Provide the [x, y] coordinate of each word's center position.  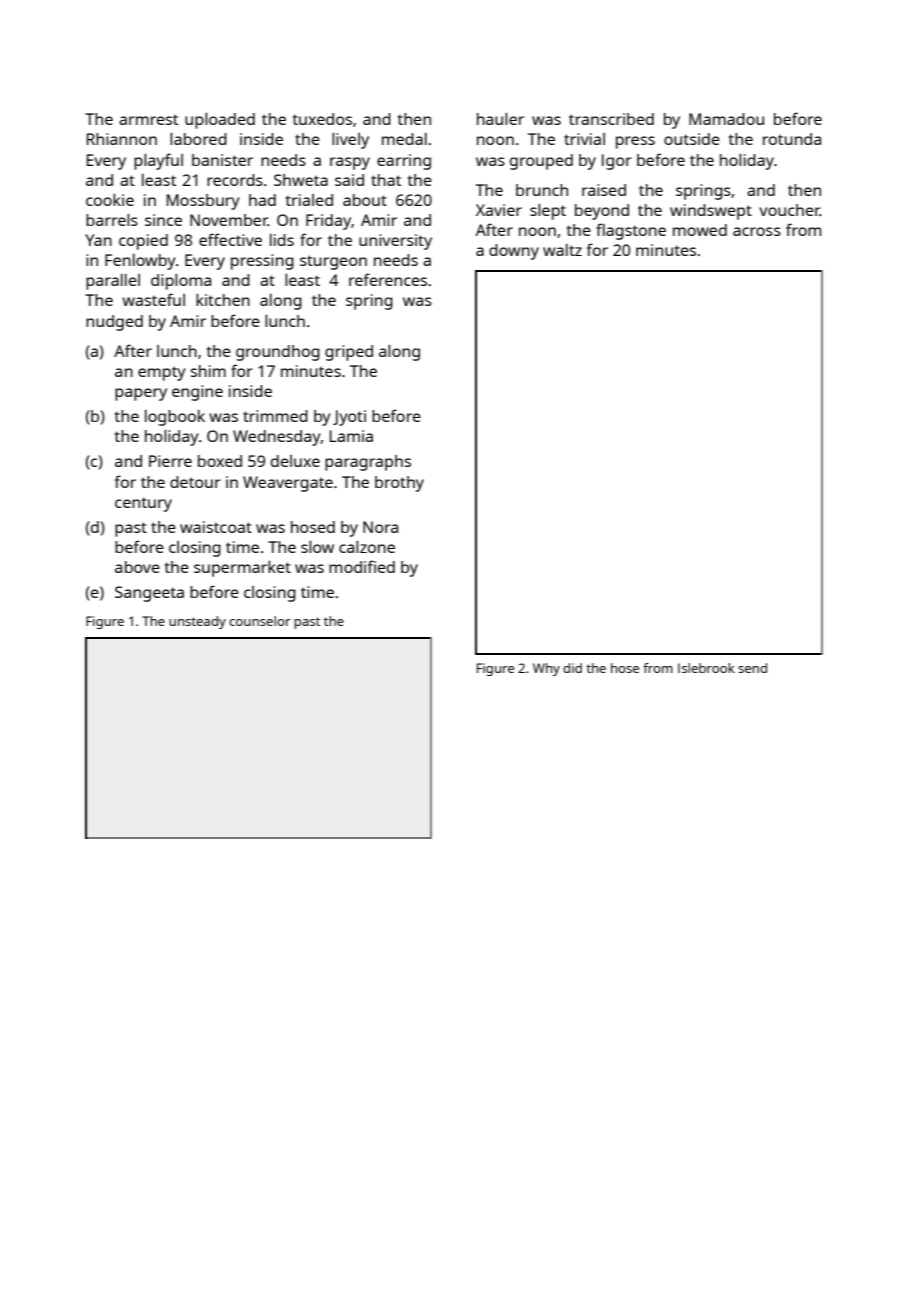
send [752, 668]
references [388, 279]
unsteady [197, 622]
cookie [110, 200]
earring [404, 162]
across [757, 231]
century [143, 504]
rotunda [792, 139]
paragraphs [368, 463]
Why [546, 669]
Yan [98, 240]
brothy [399, 484]
